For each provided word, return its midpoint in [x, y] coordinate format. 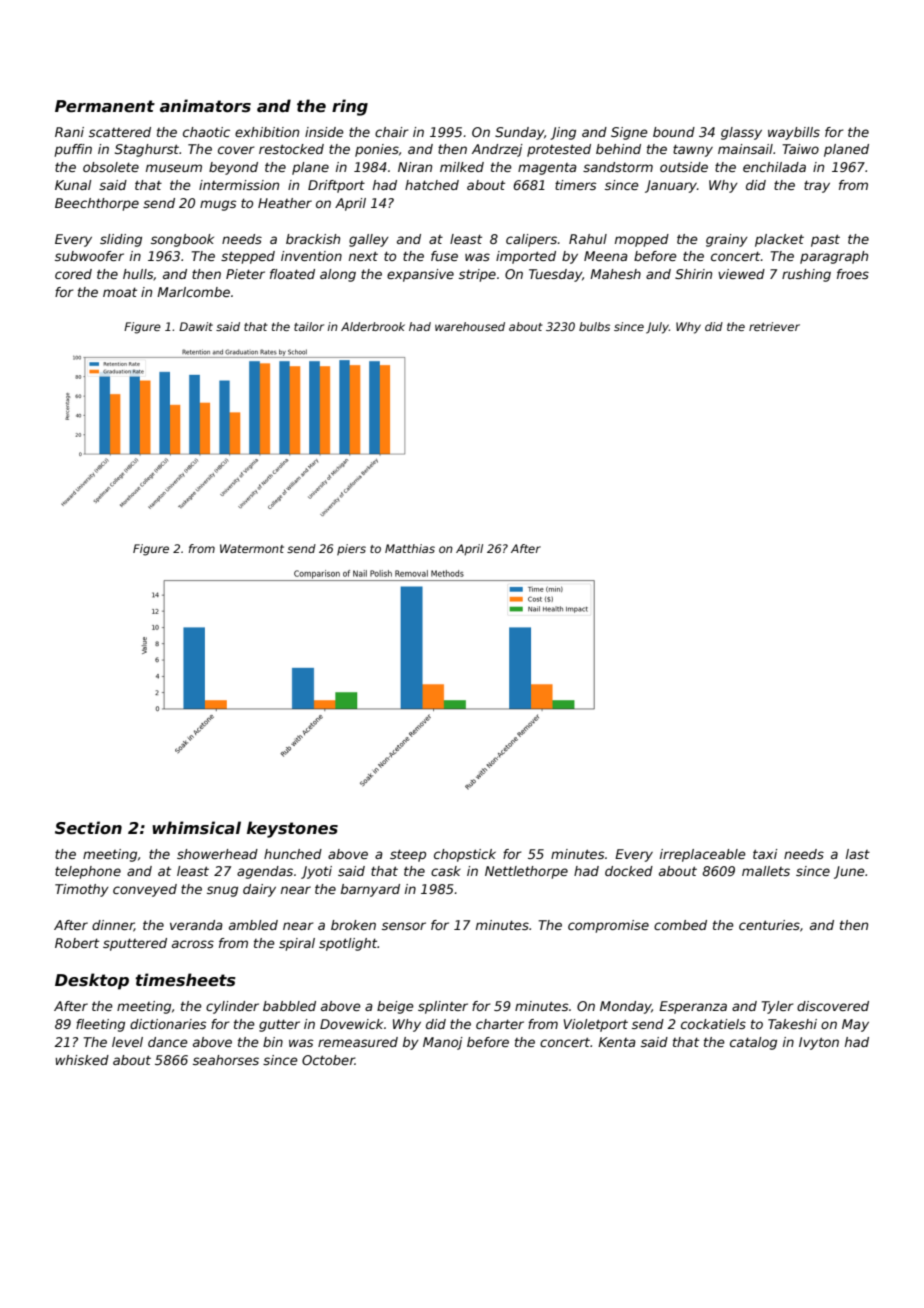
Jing [563, 133]
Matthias [410, 548]
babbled [289, 1006]
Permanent [105, 106]
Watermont [252, 548]
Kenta [617, 1042]
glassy [741, 133]
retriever [774, 326]
